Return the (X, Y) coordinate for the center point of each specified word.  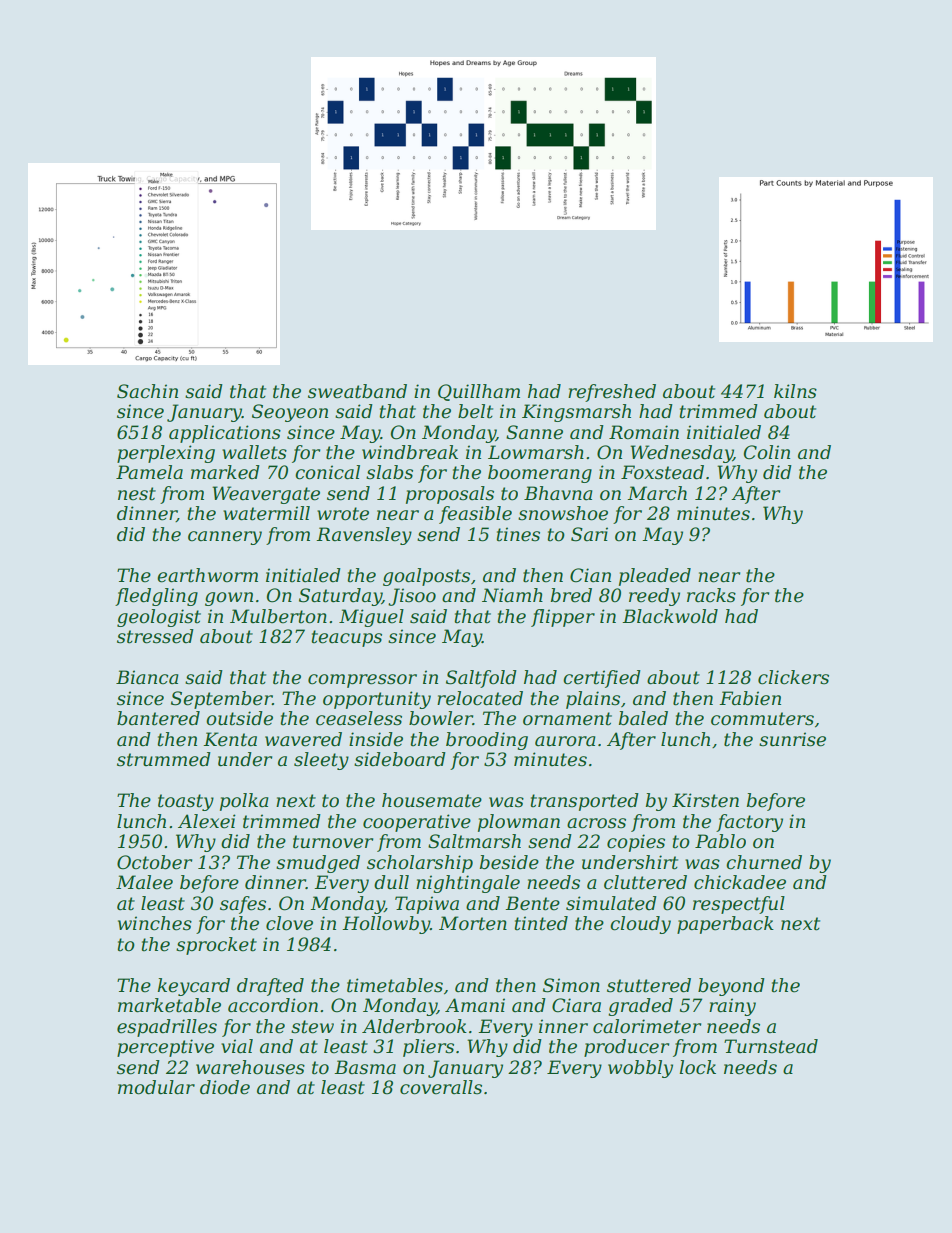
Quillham (479, 392)
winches (155, 923)
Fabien (750, 698)
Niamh (512, 595)
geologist (159, 618)
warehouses (250, 1067)
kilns (795, 391)
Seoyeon (290, 413)
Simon (571, 985)
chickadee (740, 882)
